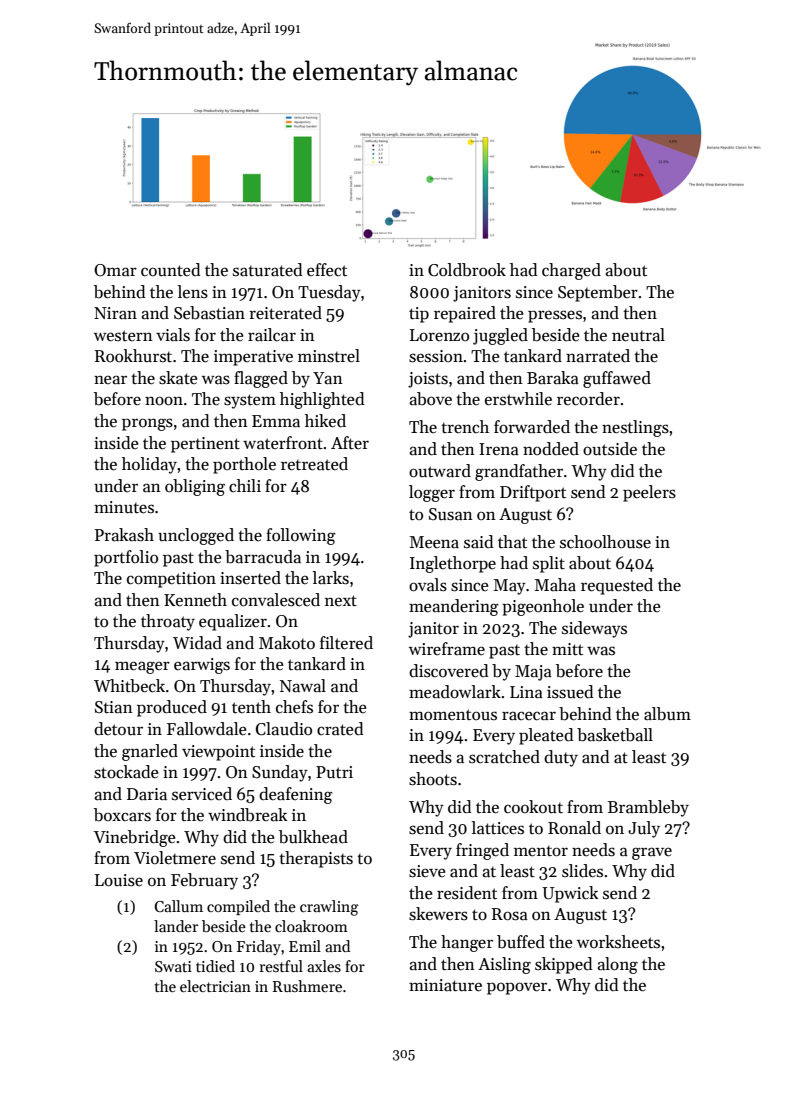 Image resolution: width=785 pixels, height=1113 pixels. Describe the element at coordinates (142, 667) in the screenshot. I see `meager` at that location.
